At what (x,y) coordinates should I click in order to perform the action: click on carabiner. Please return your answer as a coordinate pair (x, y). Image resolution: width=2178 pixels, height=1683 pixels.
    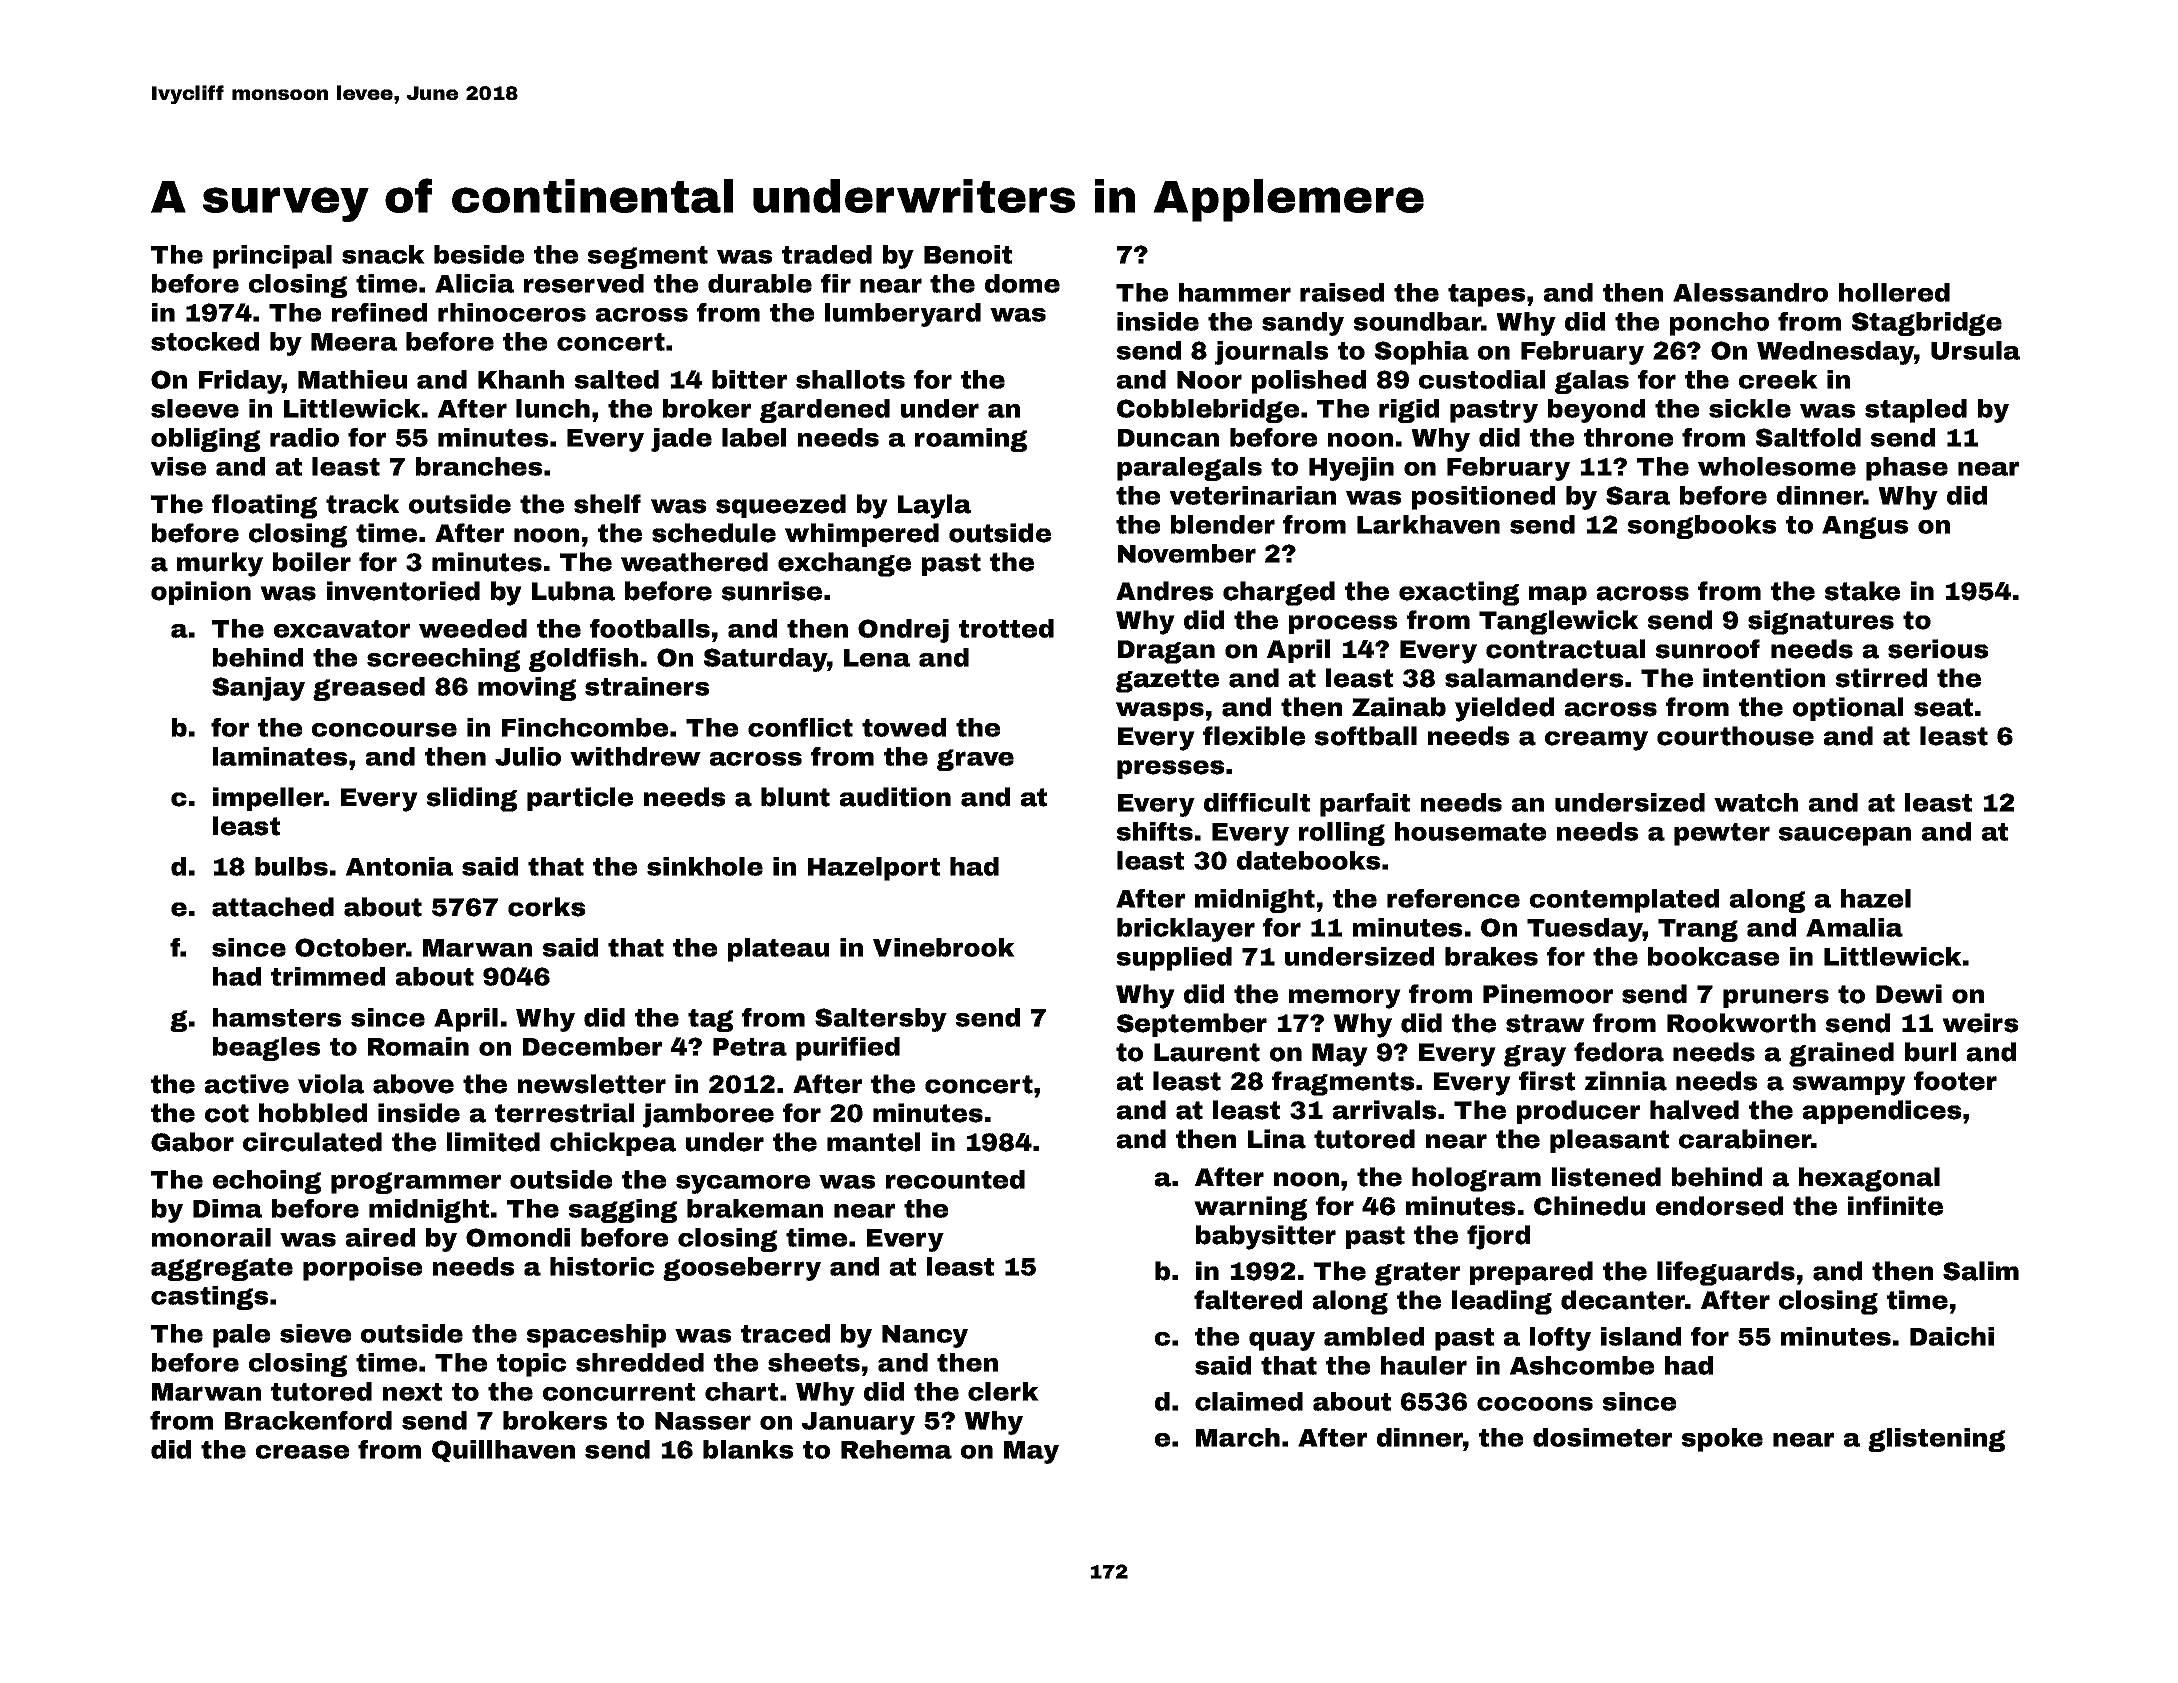
    Looking at the image, I should click on (1745, 1139).
